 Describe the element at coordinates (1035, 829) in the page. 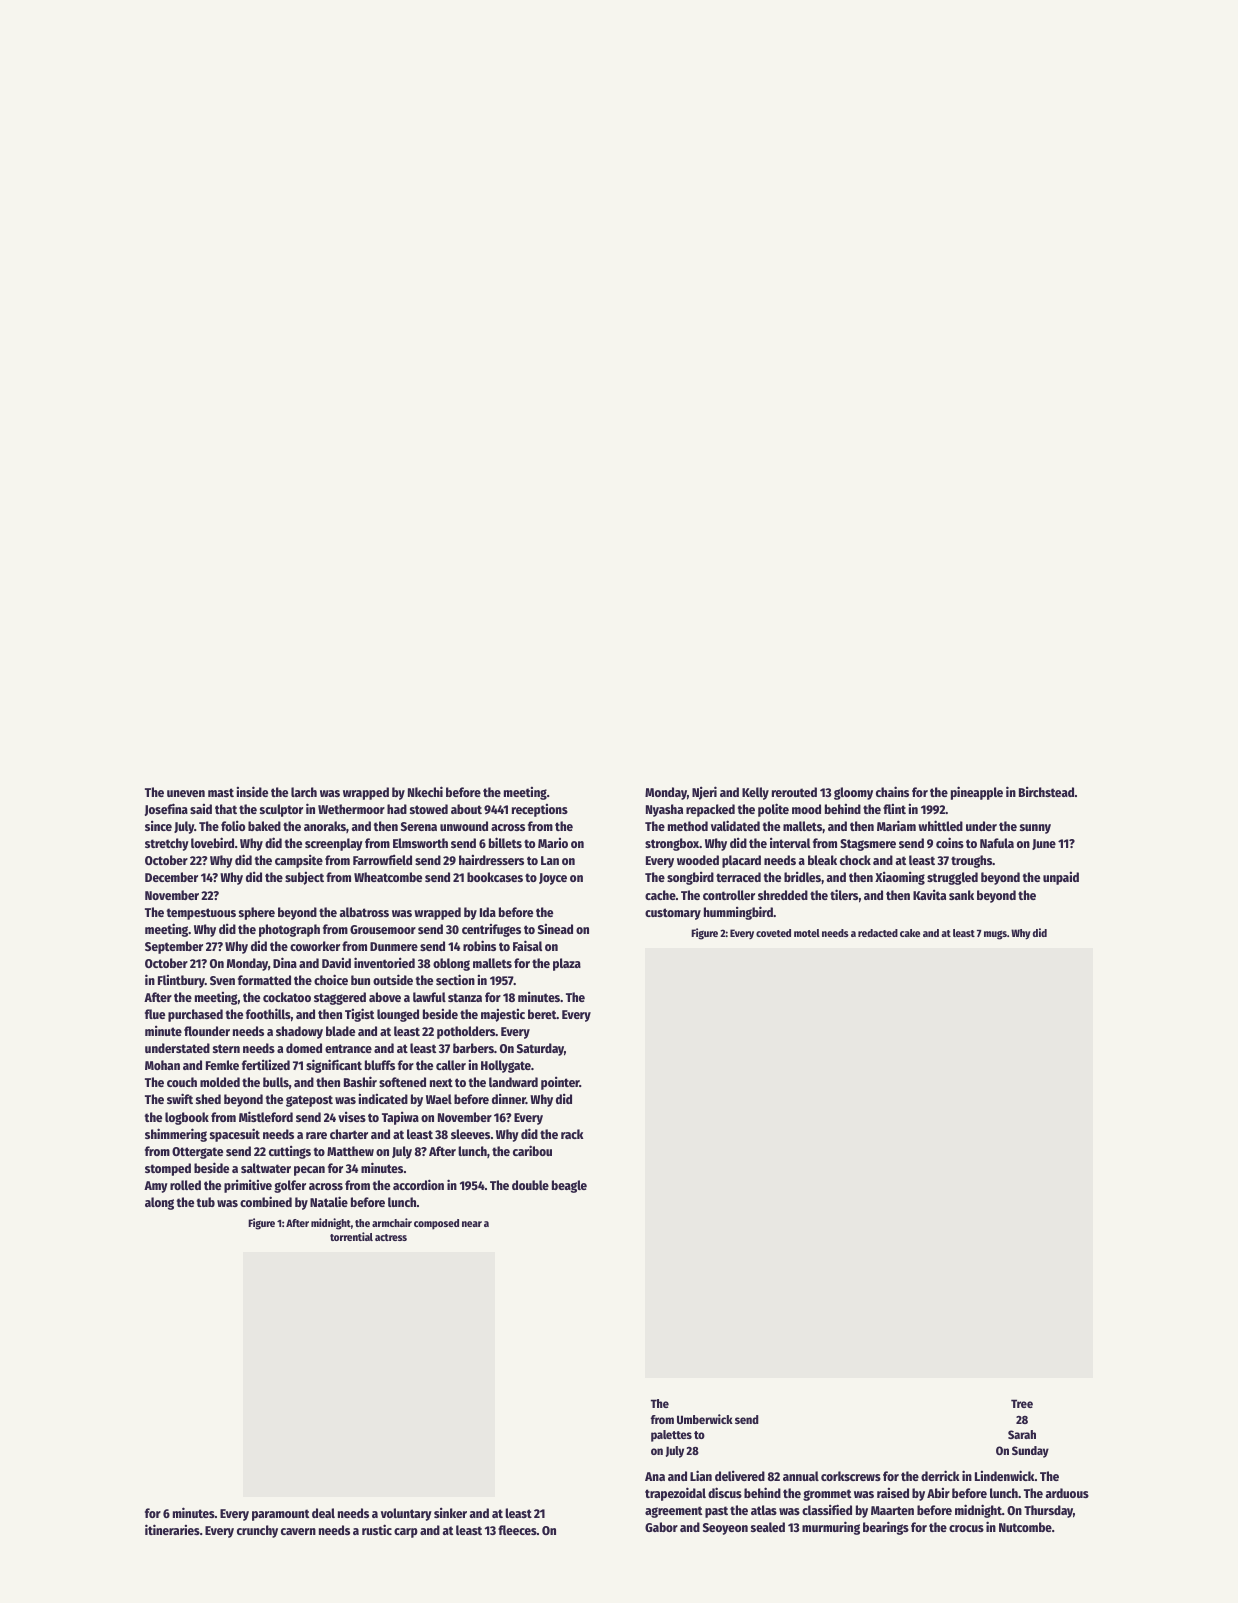

I see `sunny` at that location.
